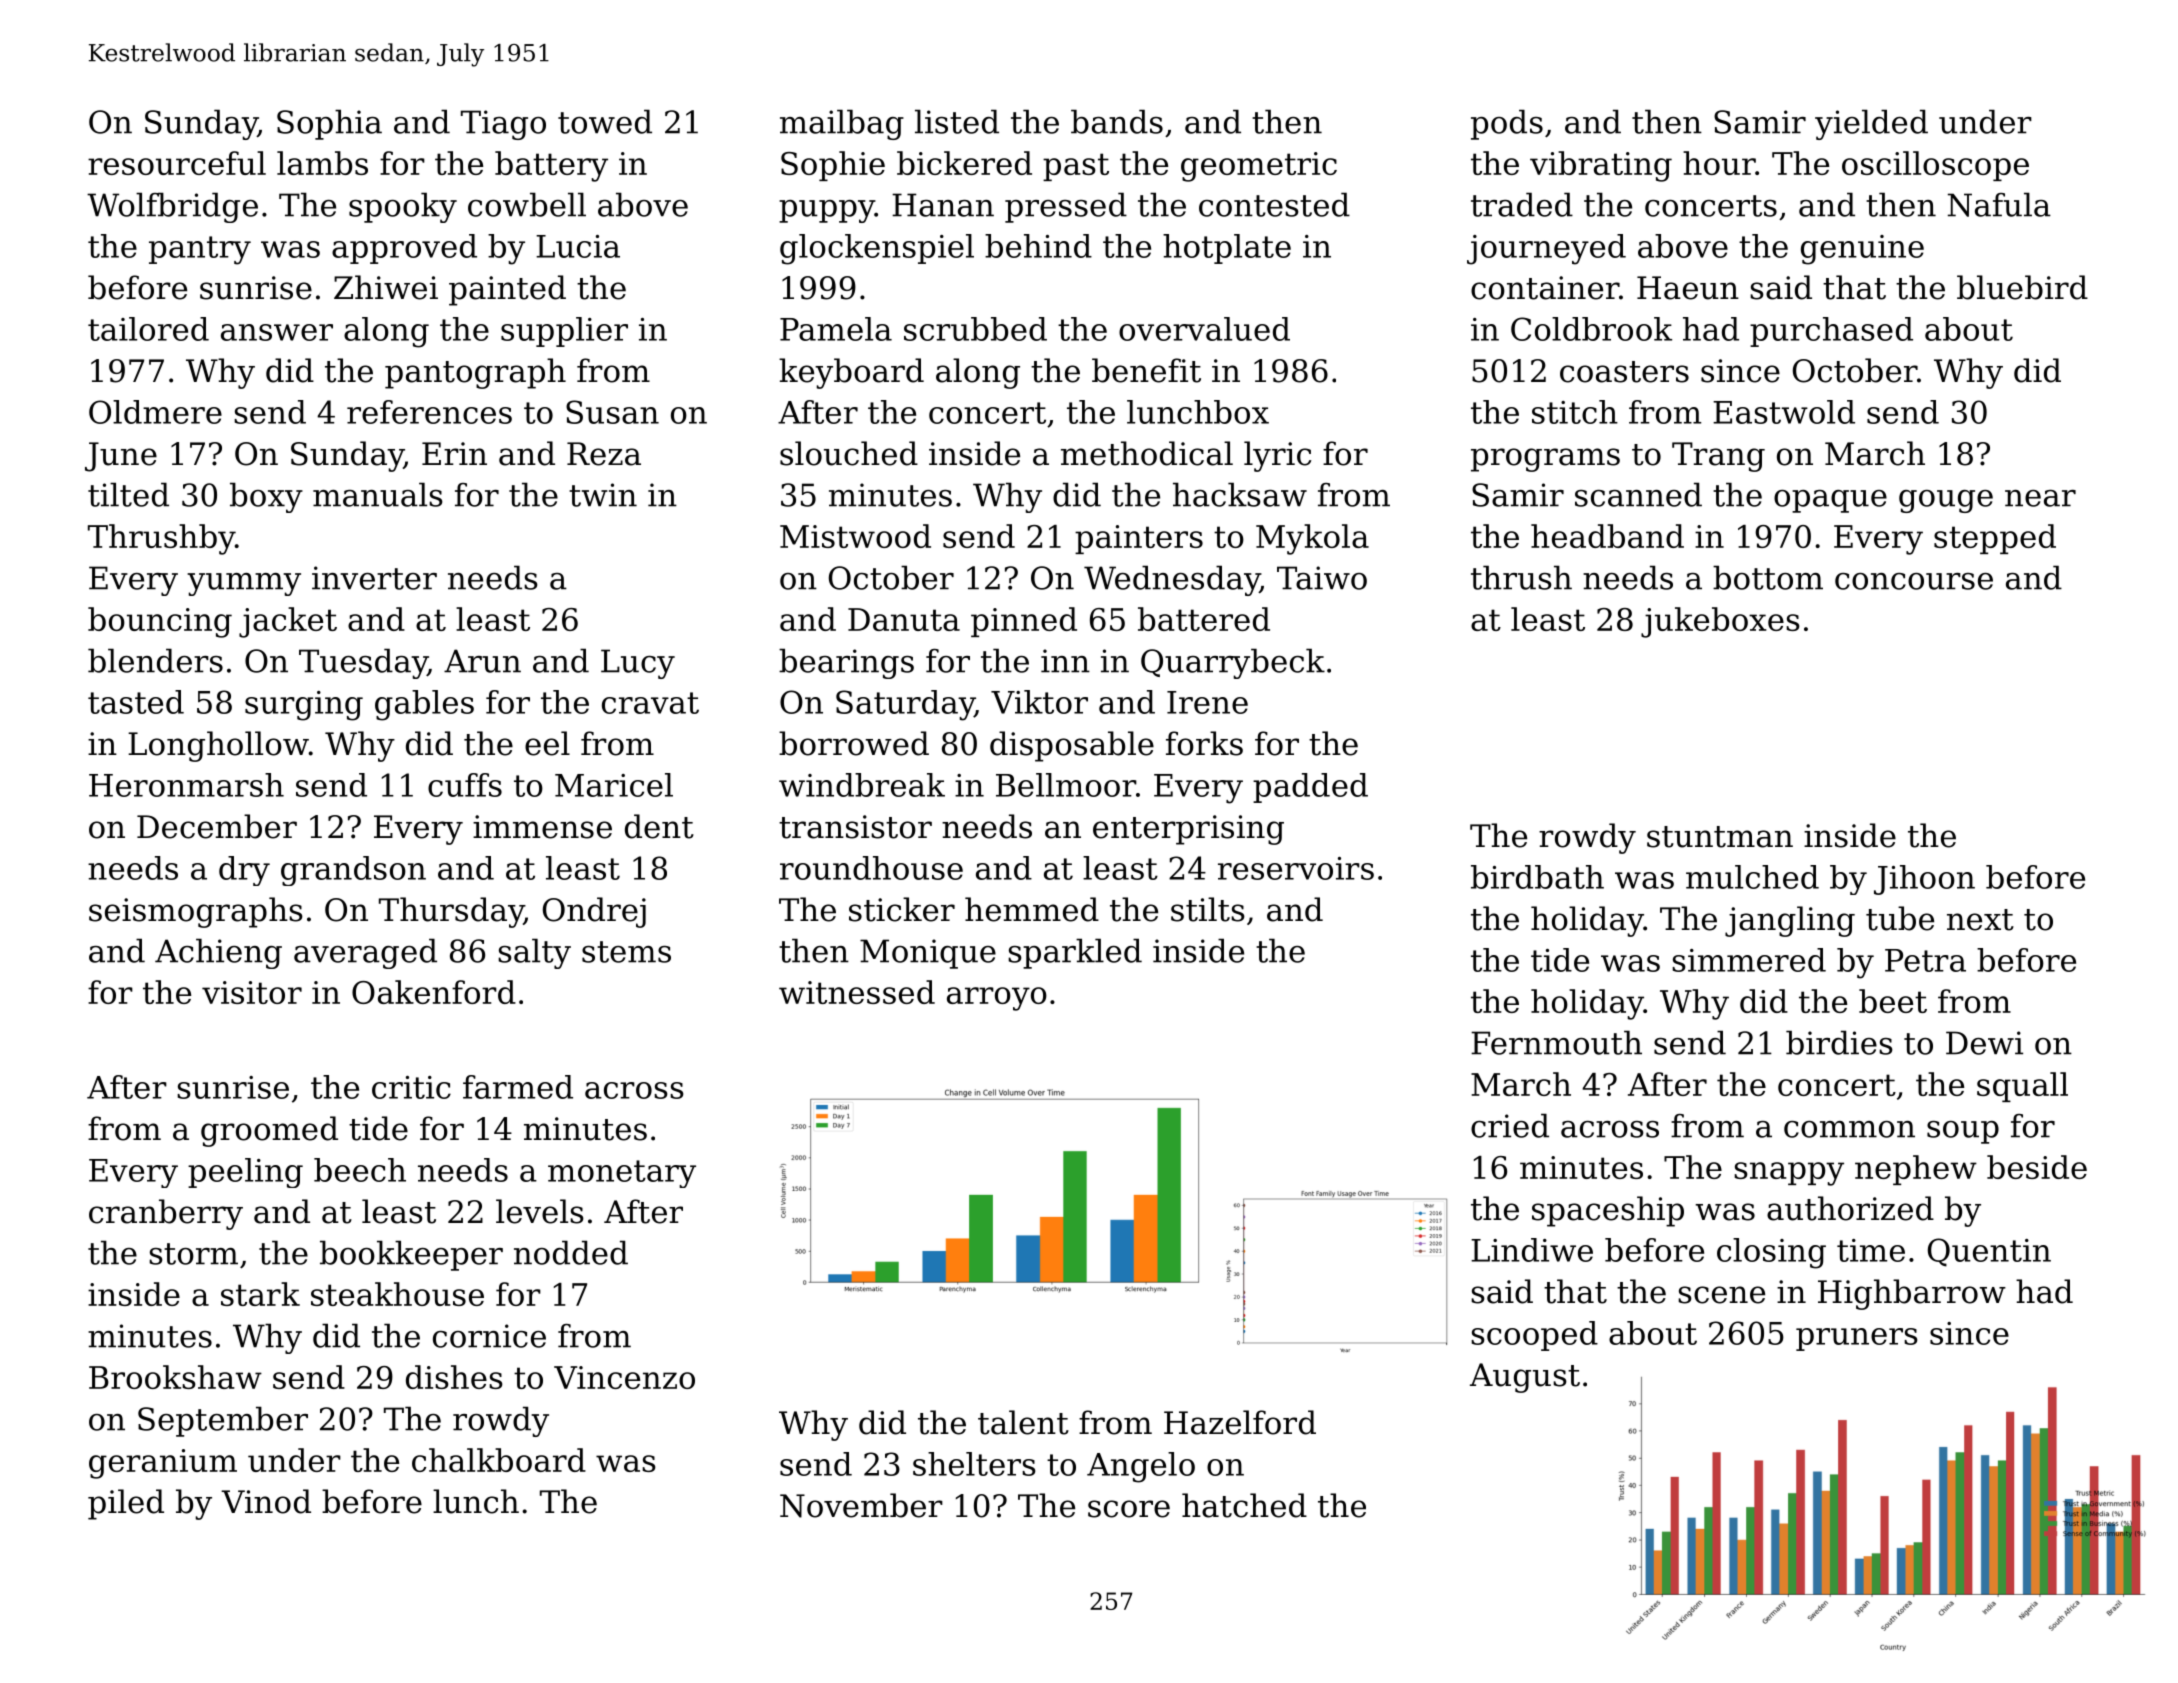 The width and height of the screenshot is (2178, 1683). What do you see at coordinates (193, 1254) in the screenshot?
I see `storm` at bounding box center [193, 1254].
